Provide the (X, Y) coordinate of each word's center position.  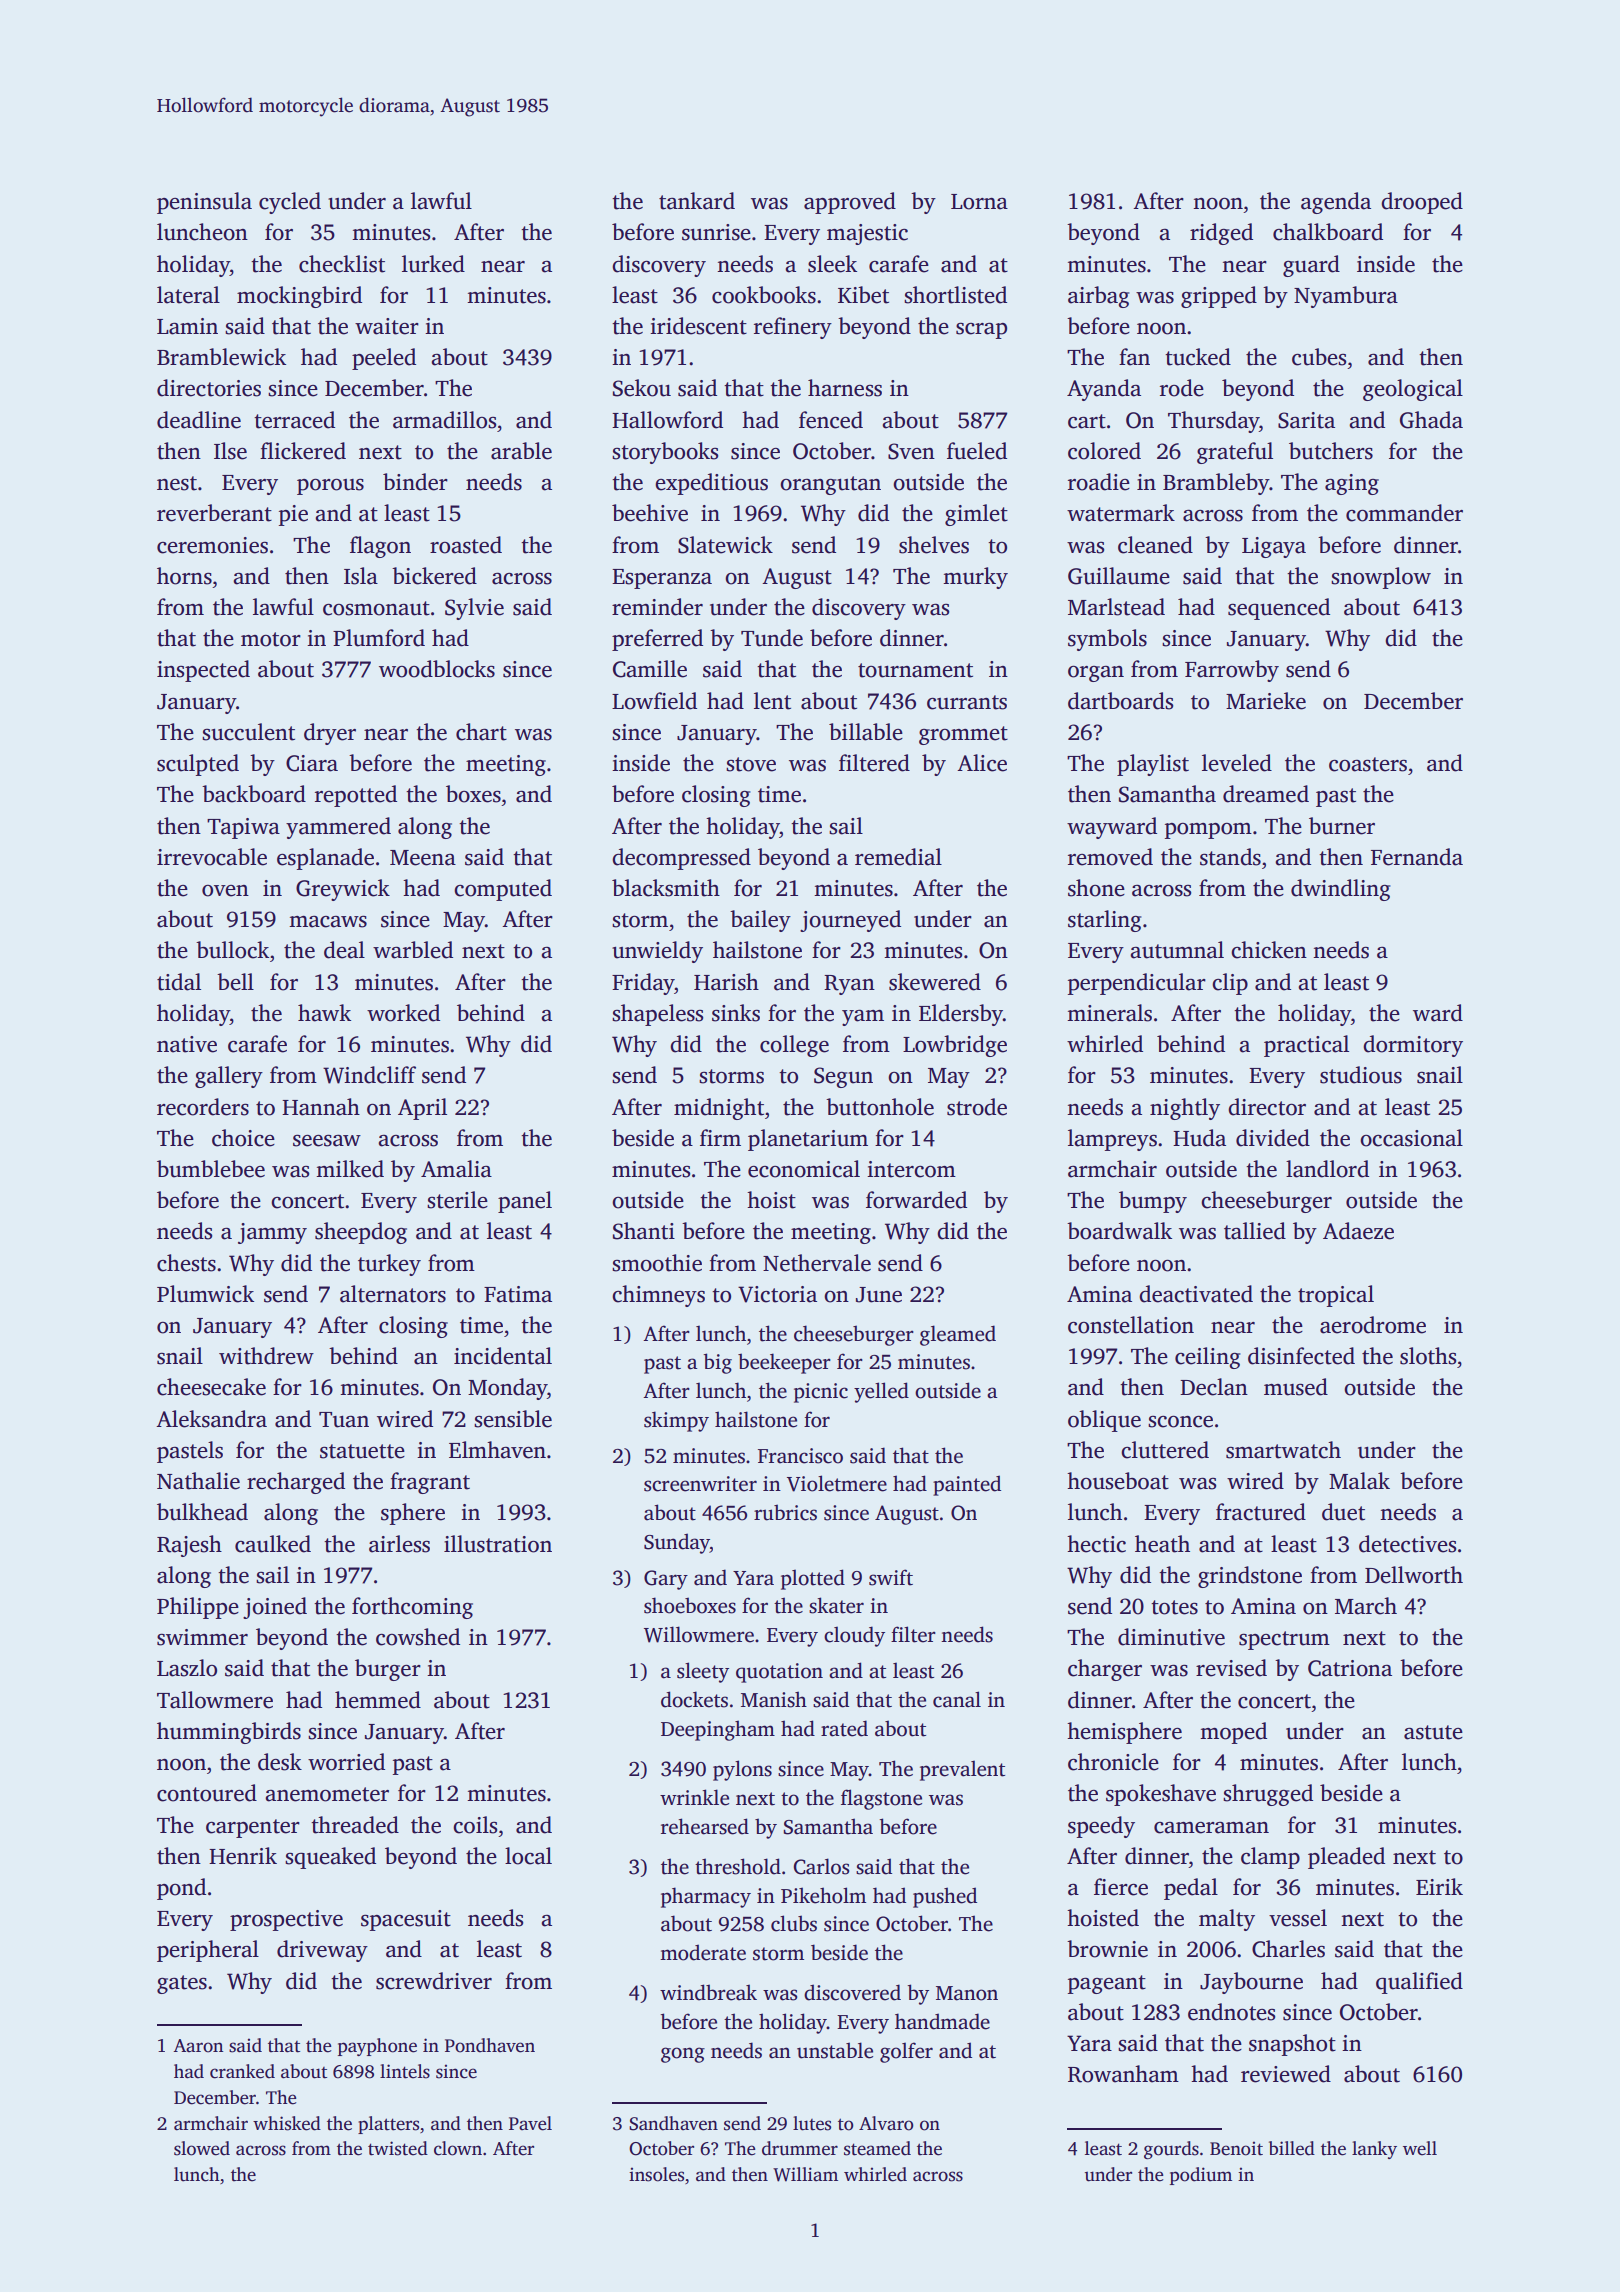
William (805, 2174)
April (422, 1109)
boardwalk (1119, 1231)
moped (1233, 1733)
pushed (945, 1897)
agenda (1336, 203)
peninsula (204, 203)
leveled (1237, 763)
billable (866, 732)
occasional (1411, 1138)
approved (850, 203)
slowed (202, 2148)
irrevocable (212, 857)
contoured (207, 1793)
